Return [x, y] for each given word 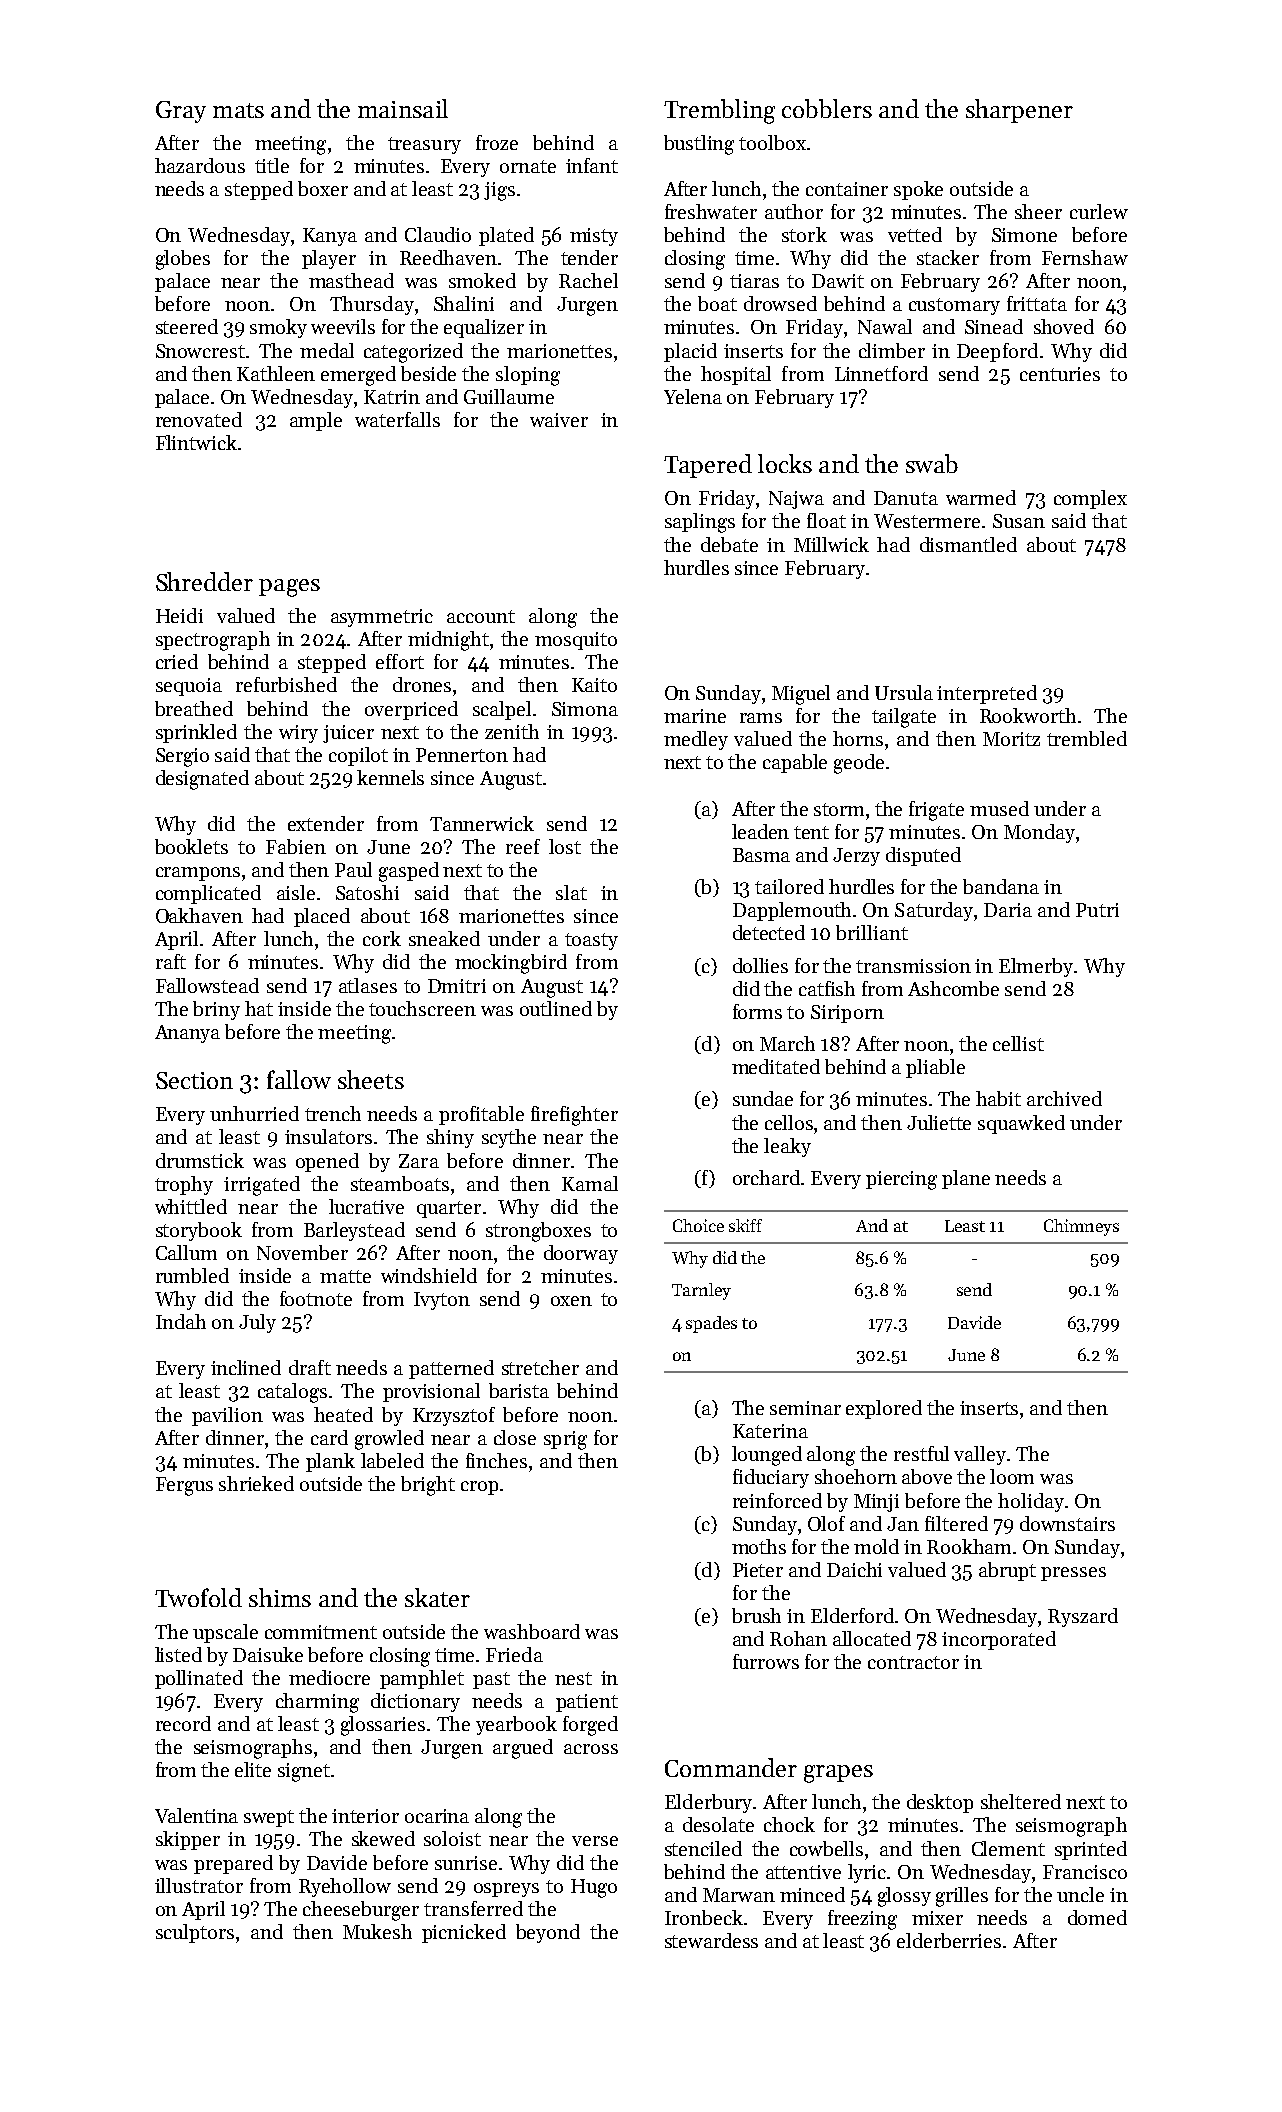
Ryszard [1083, 1617]
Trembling [719, 111]
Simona [585, 709]
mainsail [403, 108]
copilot [358, 756]
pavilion [227, 1416]
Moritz [1011, 739]
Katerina [770, 1431]
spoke [918, 190]
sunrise [466, 1863]
